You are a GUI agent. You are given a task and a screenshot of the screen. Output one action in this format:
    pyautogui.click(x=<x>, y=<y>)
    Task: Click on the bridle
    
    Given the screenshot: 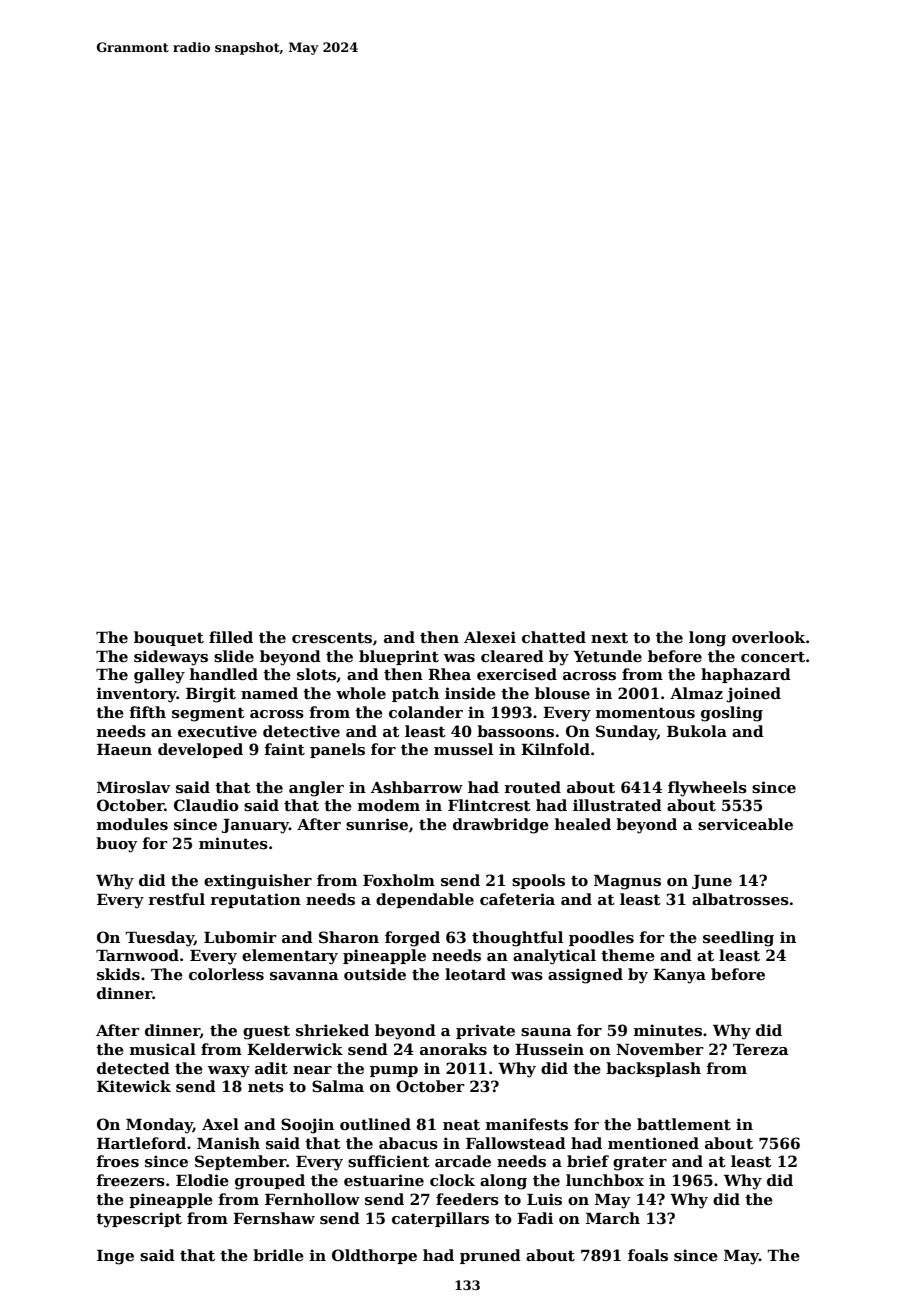 What is the action you would take?
    pyautogui.click(x=278, y=1255)
